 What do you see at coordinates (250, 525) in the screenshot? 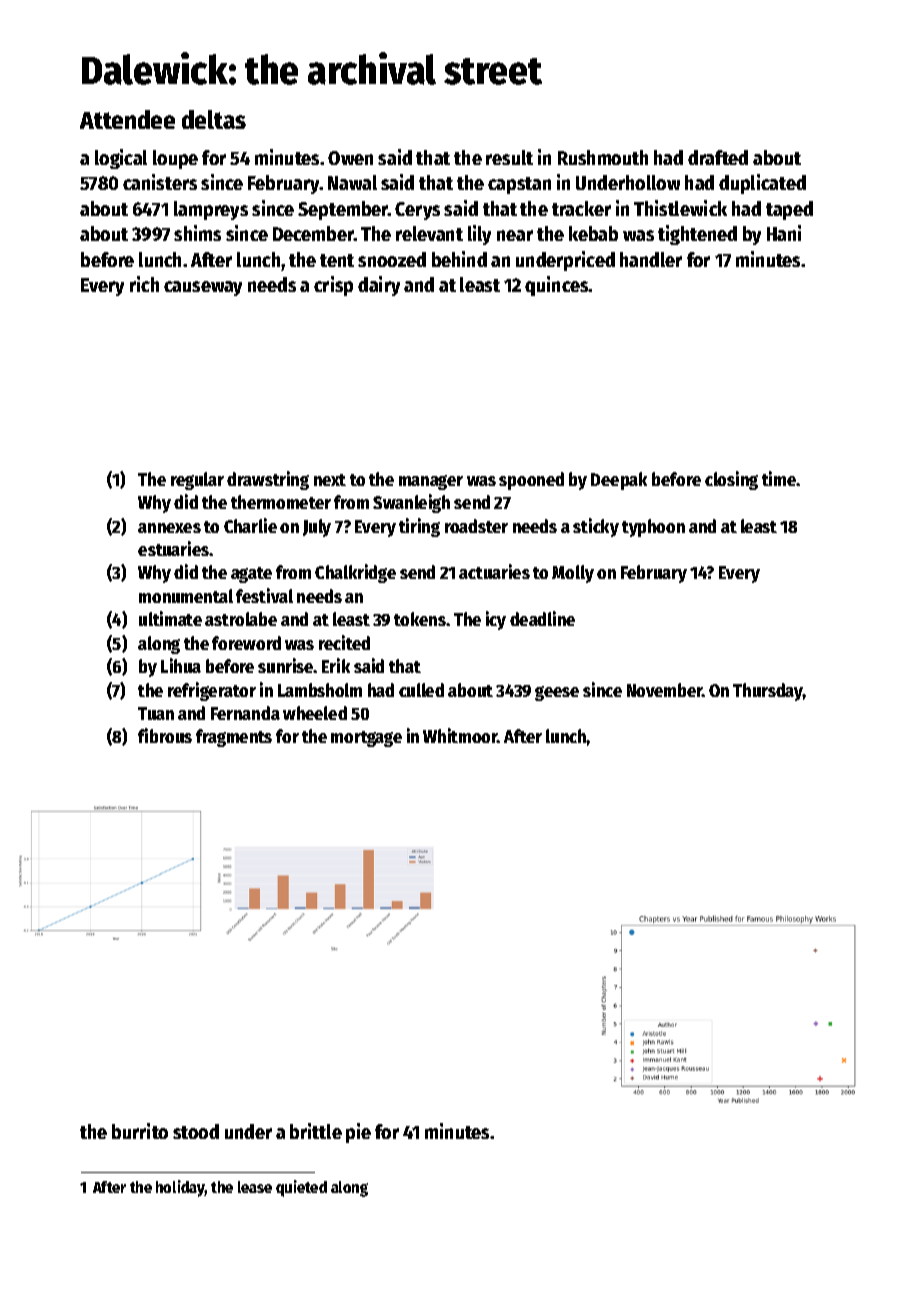
I see `Charlie` at bounding box center [250, 525].
